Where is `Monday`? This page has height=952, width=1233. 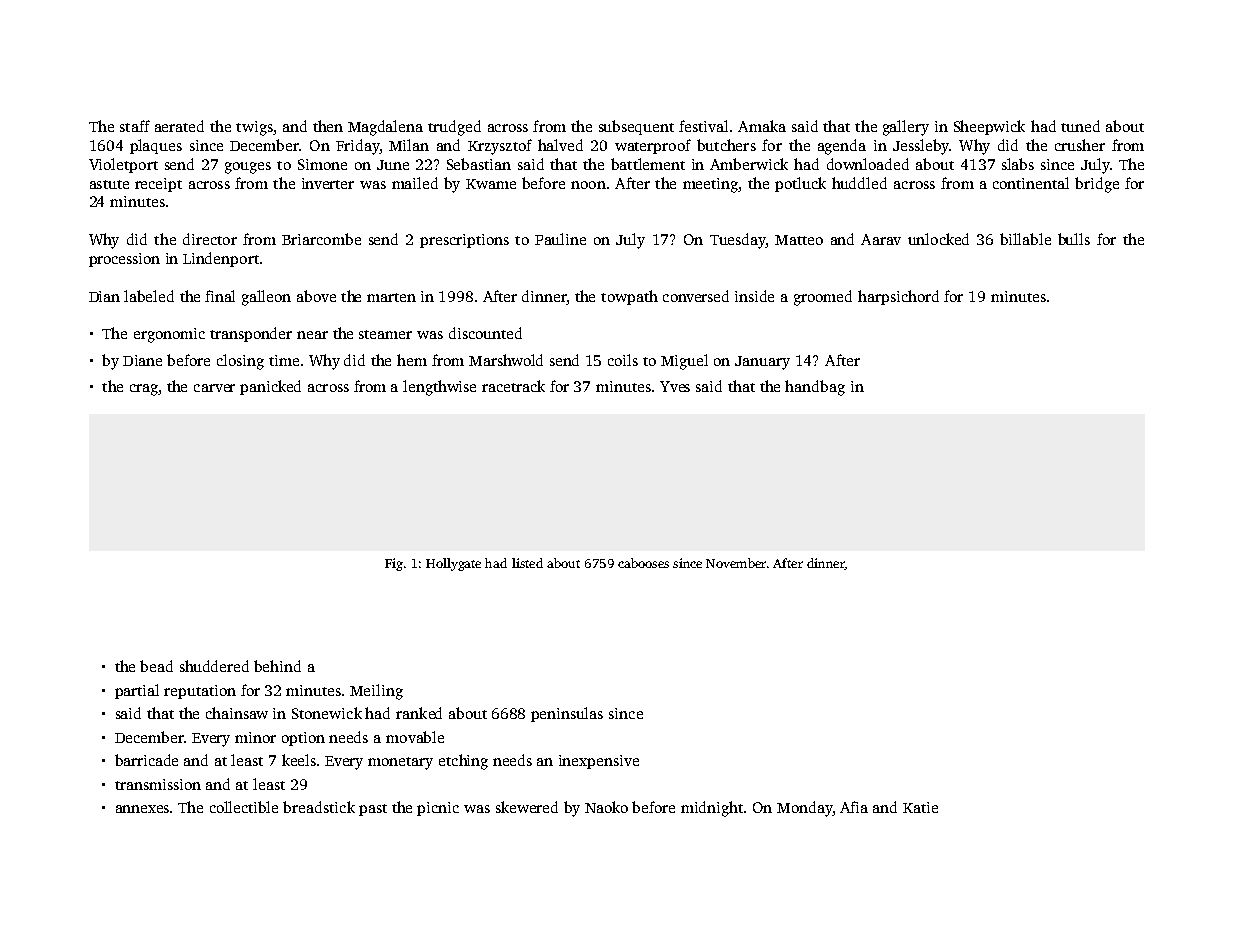
Monday is located at coordinates (805, 809).
